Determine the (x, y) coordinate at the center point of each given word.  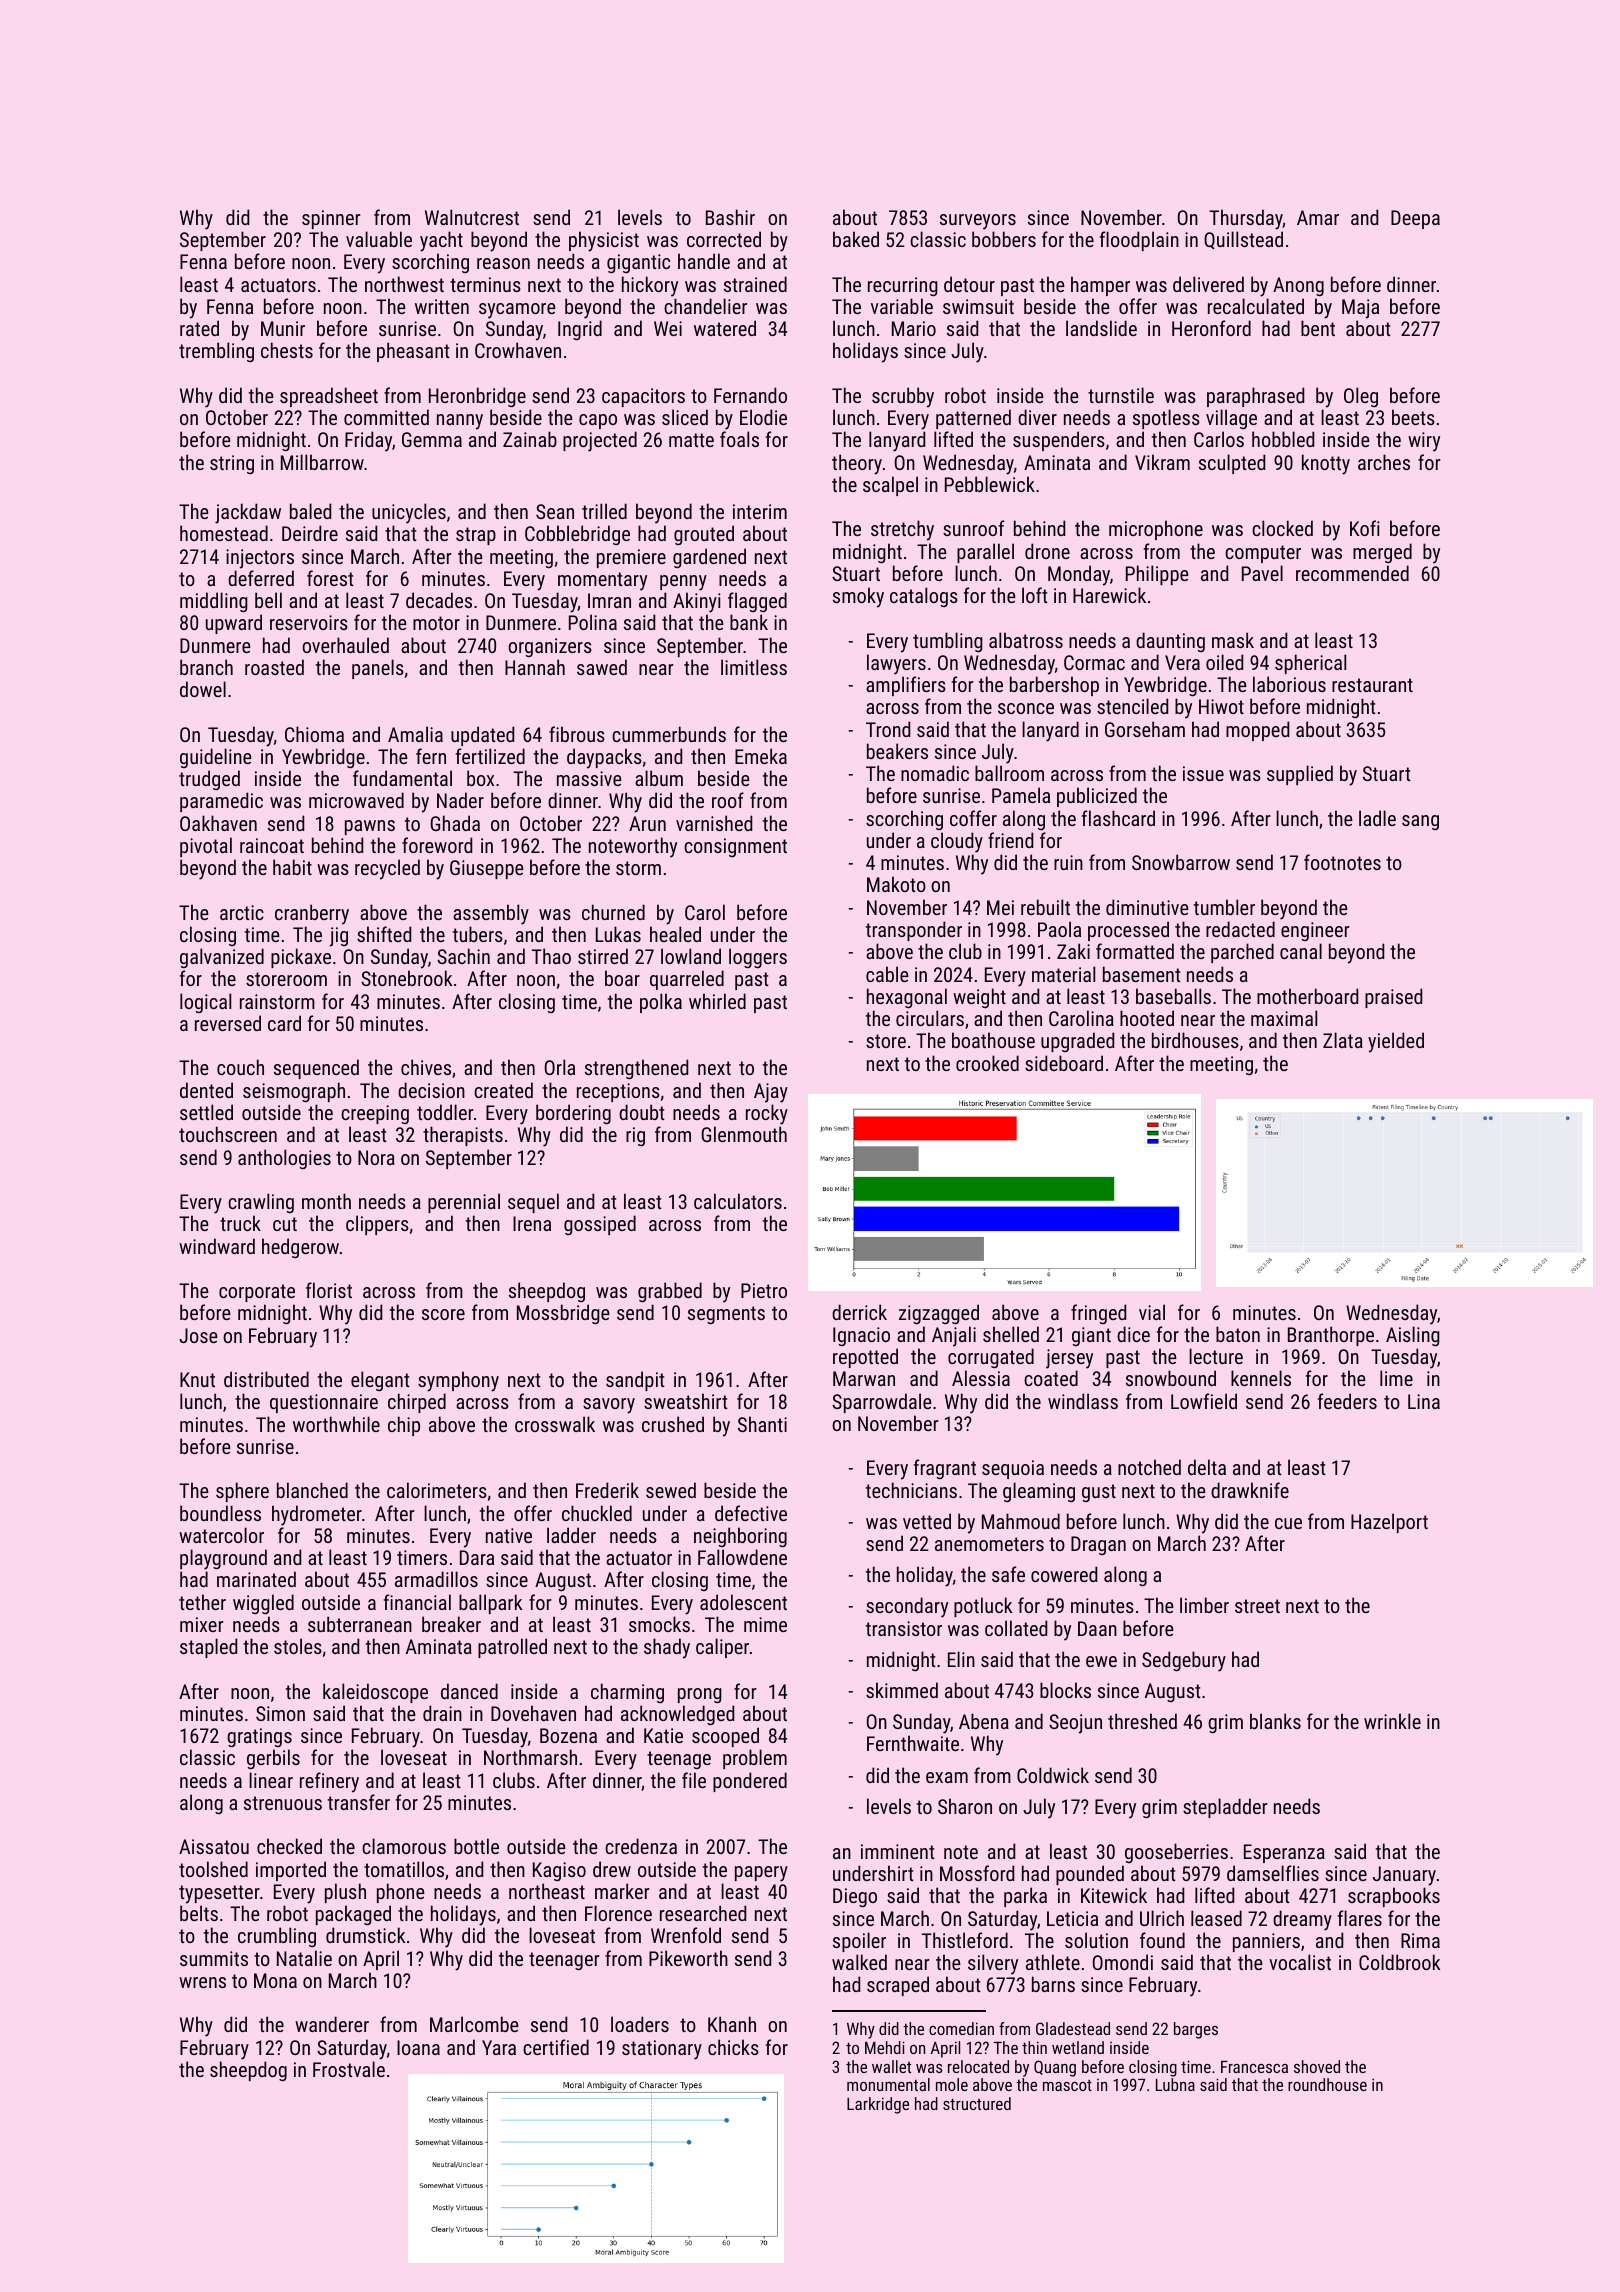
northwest (404, 284)
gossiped (600, 1225)
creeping (375, 1114)
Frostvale (349, 2069)
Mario (914, 328)
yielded (1396, 1042)
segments (726, 1315)
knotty (1326, 464)
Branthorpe (1331, 1336)
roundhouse (1327, 2084)
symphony (458, 1381)
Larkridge (878, 2105)
